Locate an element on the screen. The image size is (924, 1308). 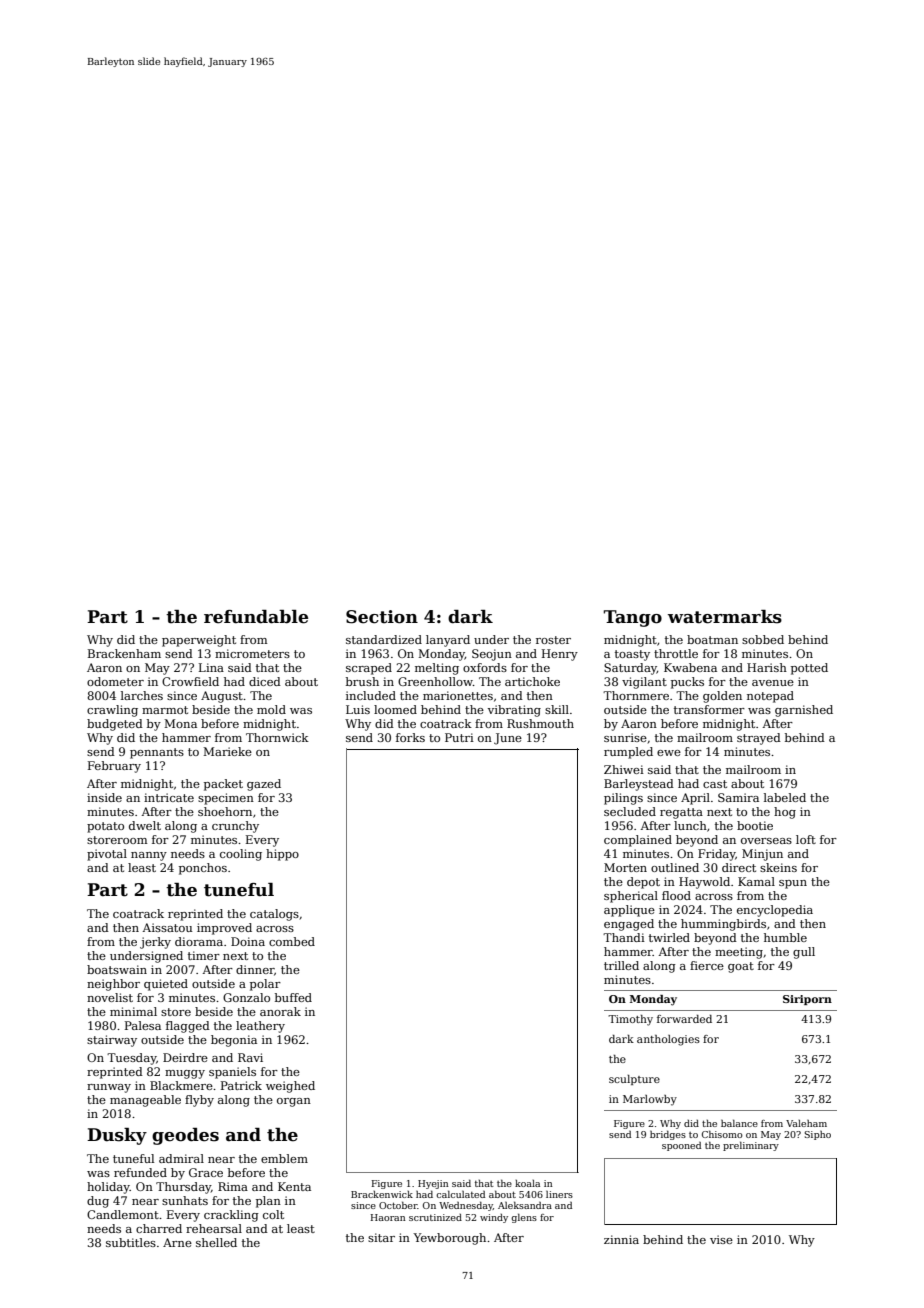
zinnia is located at coordinates (621, 1239).
